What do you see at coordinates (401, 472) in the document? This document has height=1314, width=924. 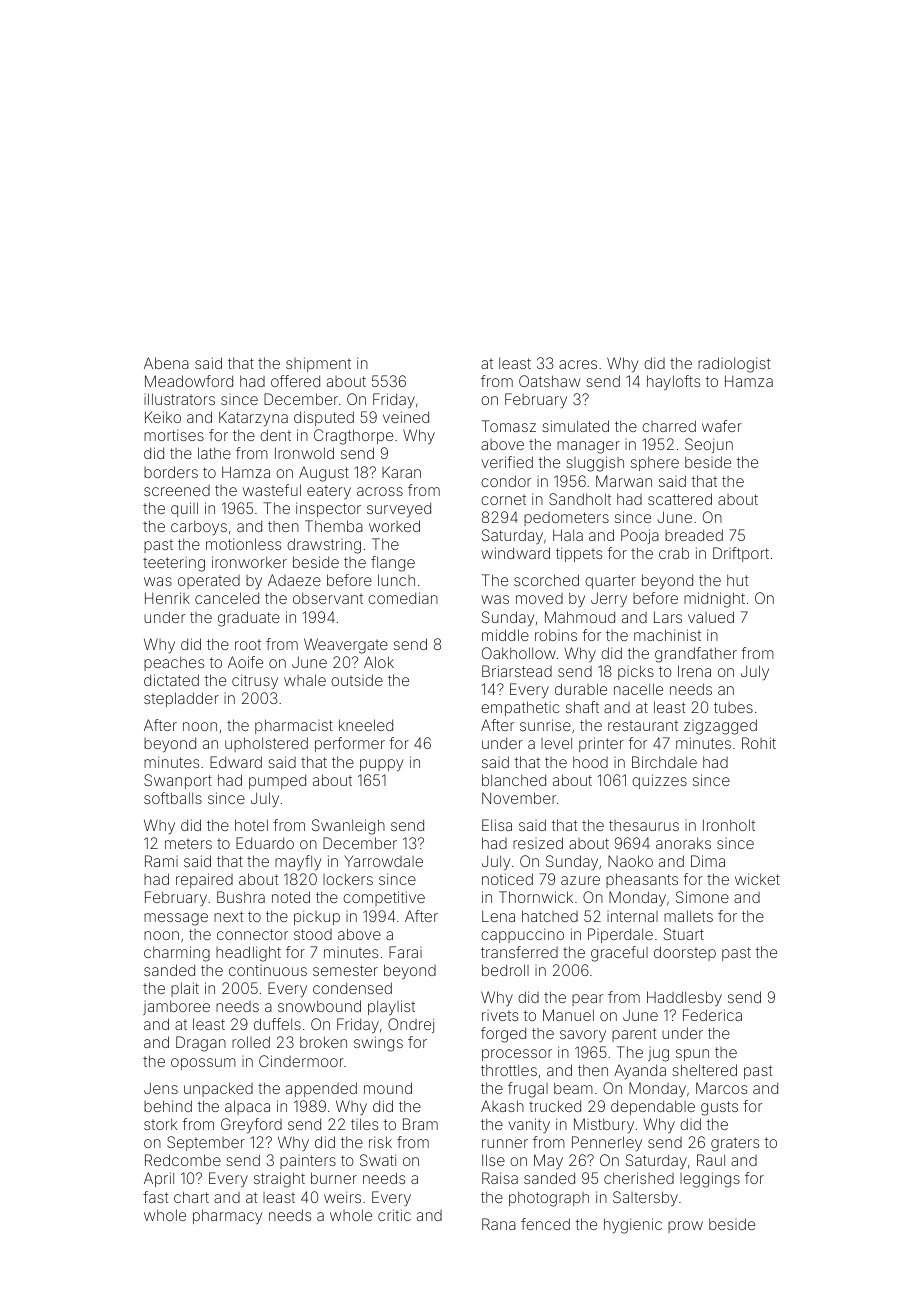 I see `Karan` at bounding box center [401, 472].
